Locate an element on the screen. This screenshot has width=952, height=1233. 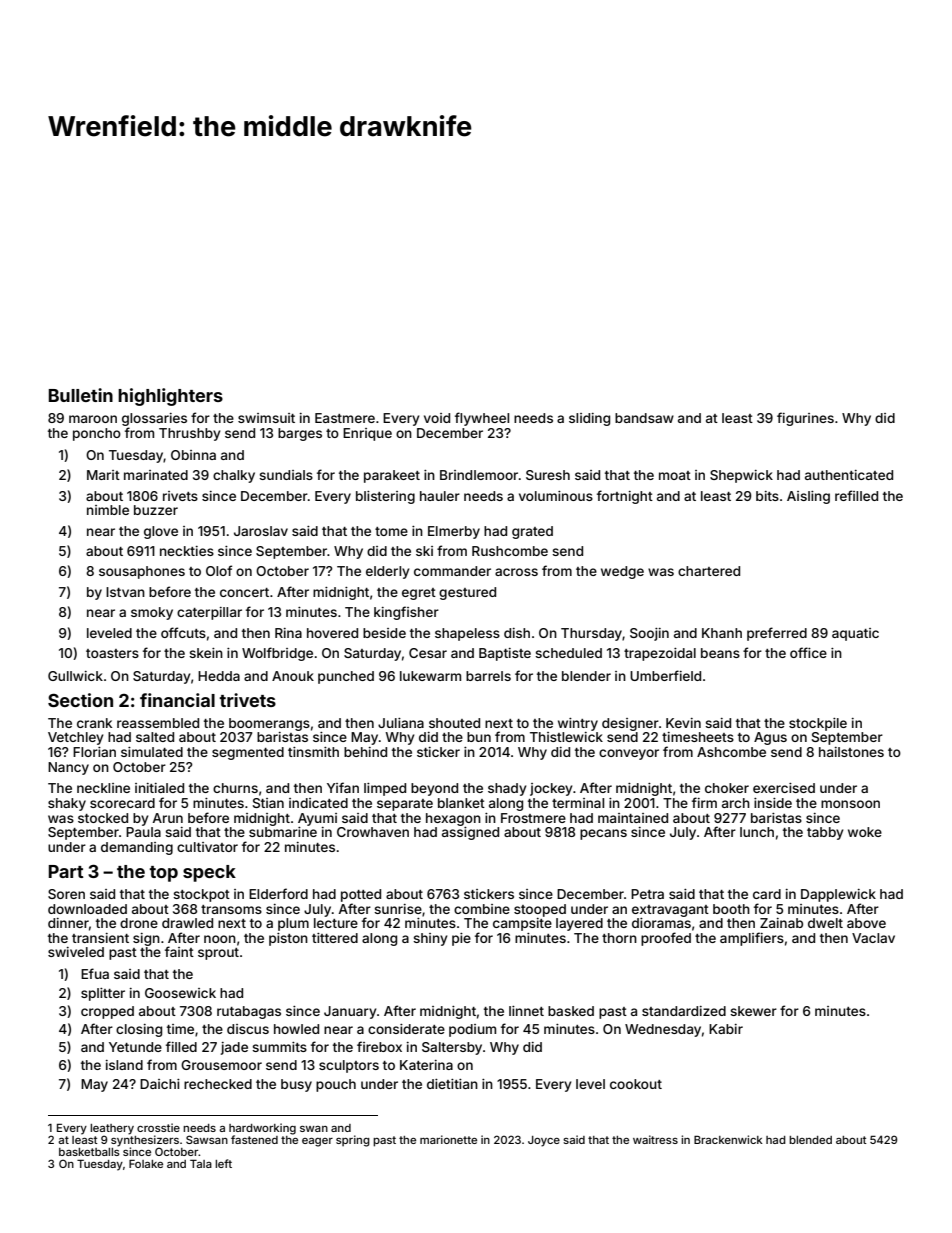
Obinna is located at coordinates (193, 455).
